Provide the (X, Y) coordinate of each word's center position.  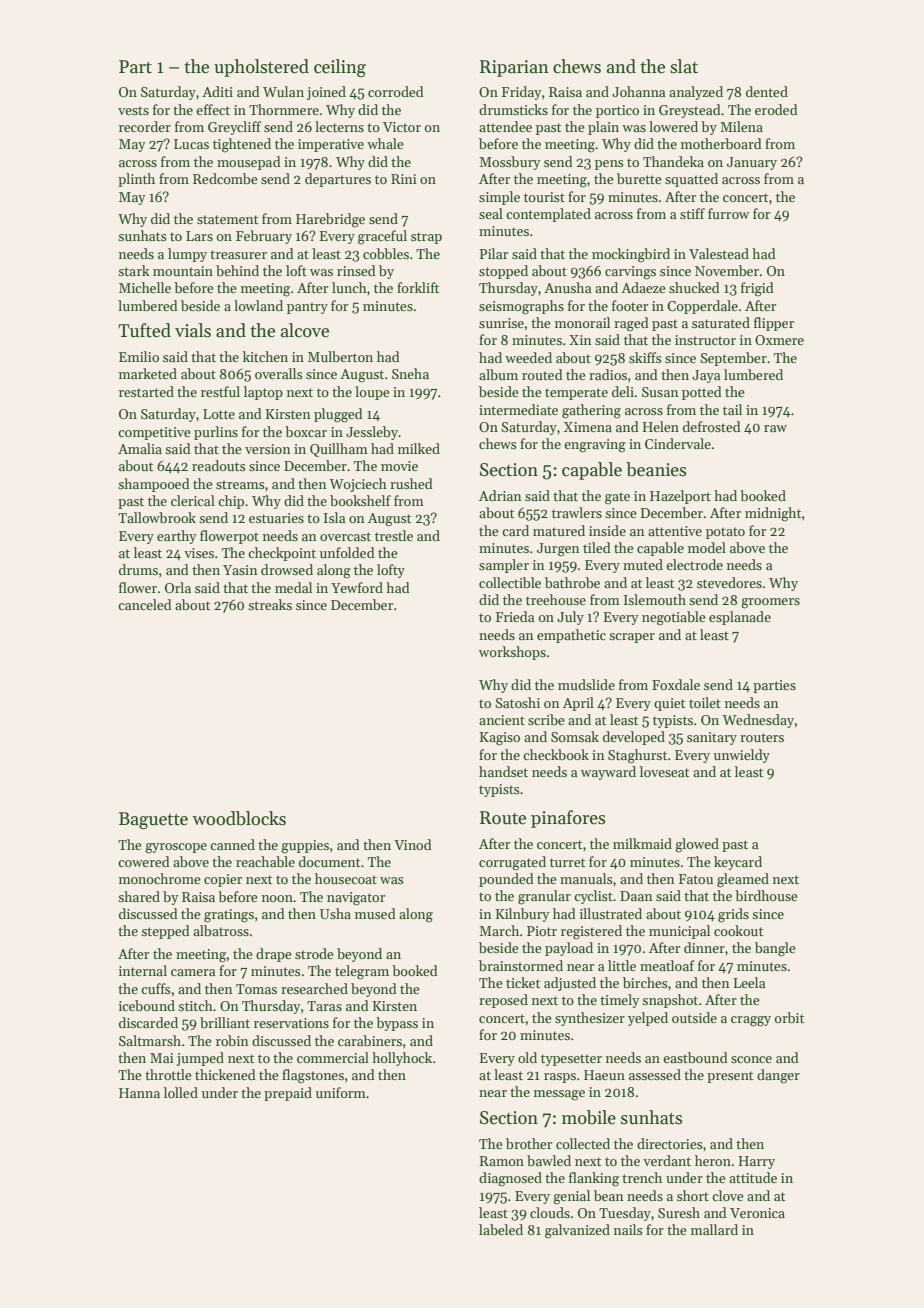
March (499, 930)
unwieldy (742, 756)
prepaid (288, 1094)
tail (732, 409)
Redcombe (225, 178)
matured (559, 530)
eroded (776, 109)
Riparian (514, 68)
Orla (178, 587)
